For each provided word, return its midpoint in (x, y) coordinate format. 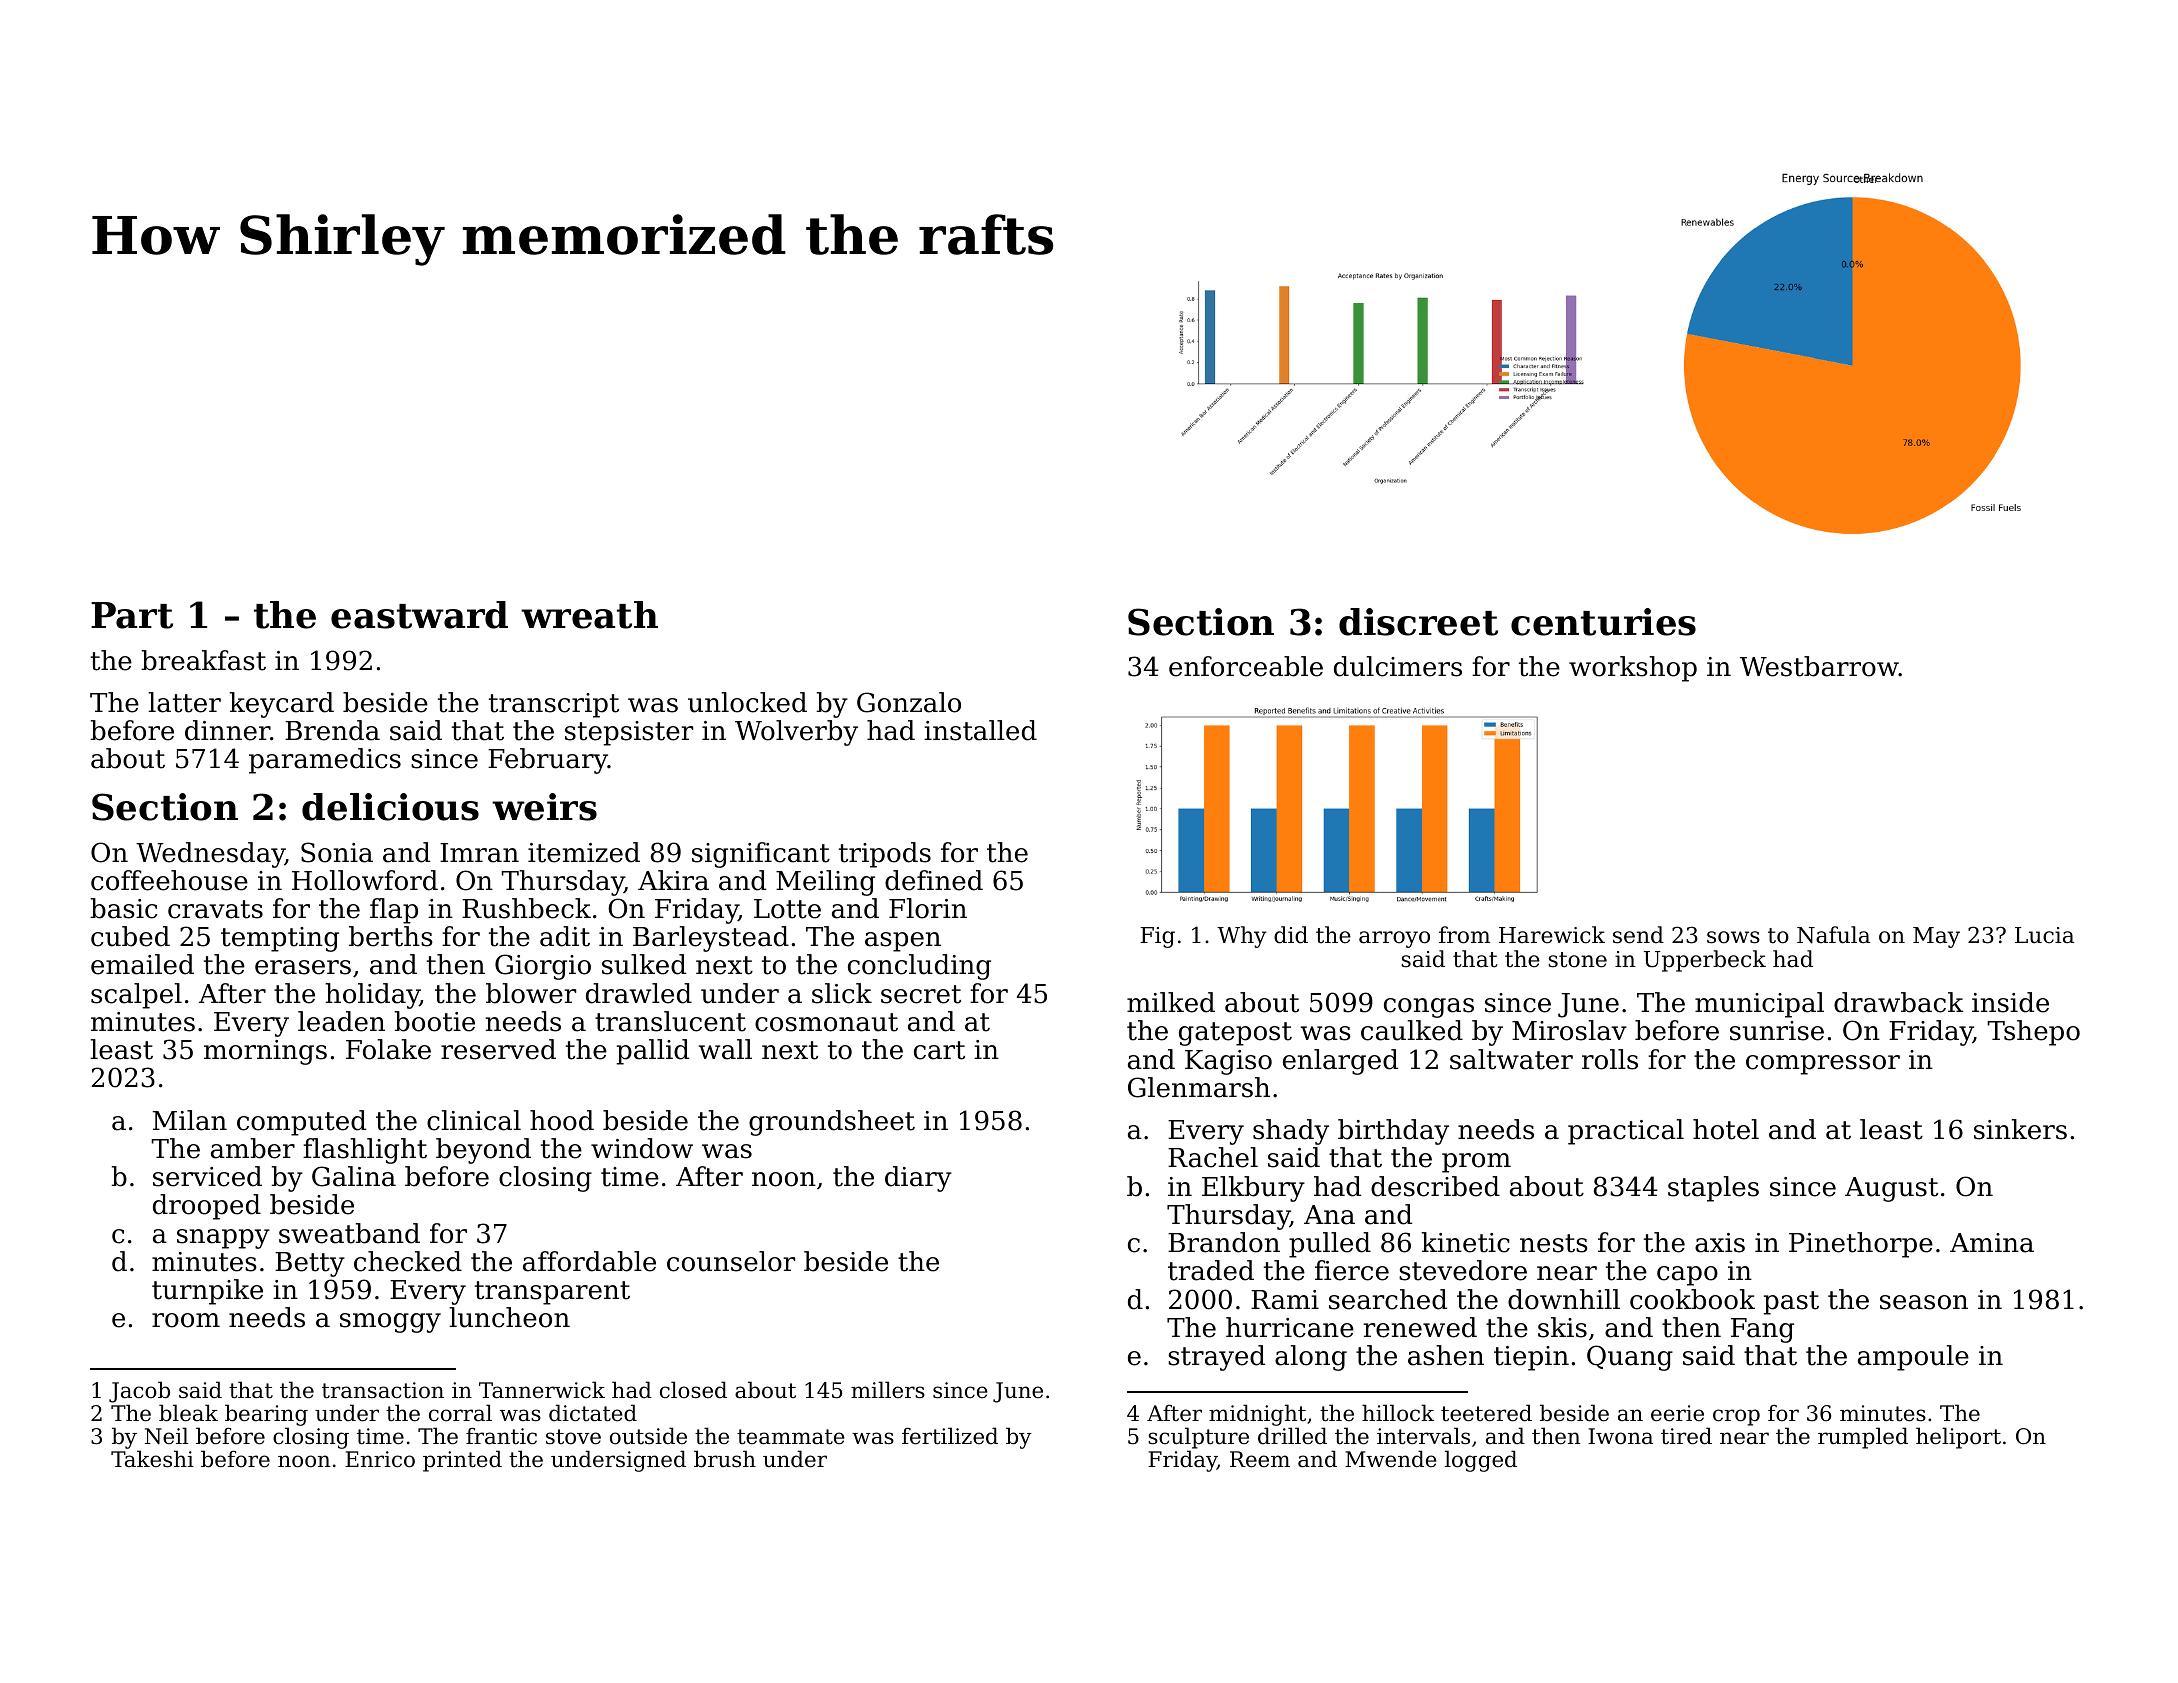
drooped (207, 1207)
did (1291, 935)
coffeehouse (169, 880)
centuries (1603, 622)
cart (939, 1050)
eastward (419, 615)
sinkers (2020, 1129)
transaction (383, 1390)
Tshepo (2033, 1033)
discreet (1418, 622)
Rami (1285, 1300)
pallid (653, 1052)
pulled (1330, 1245)
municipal (1759, 1005)
